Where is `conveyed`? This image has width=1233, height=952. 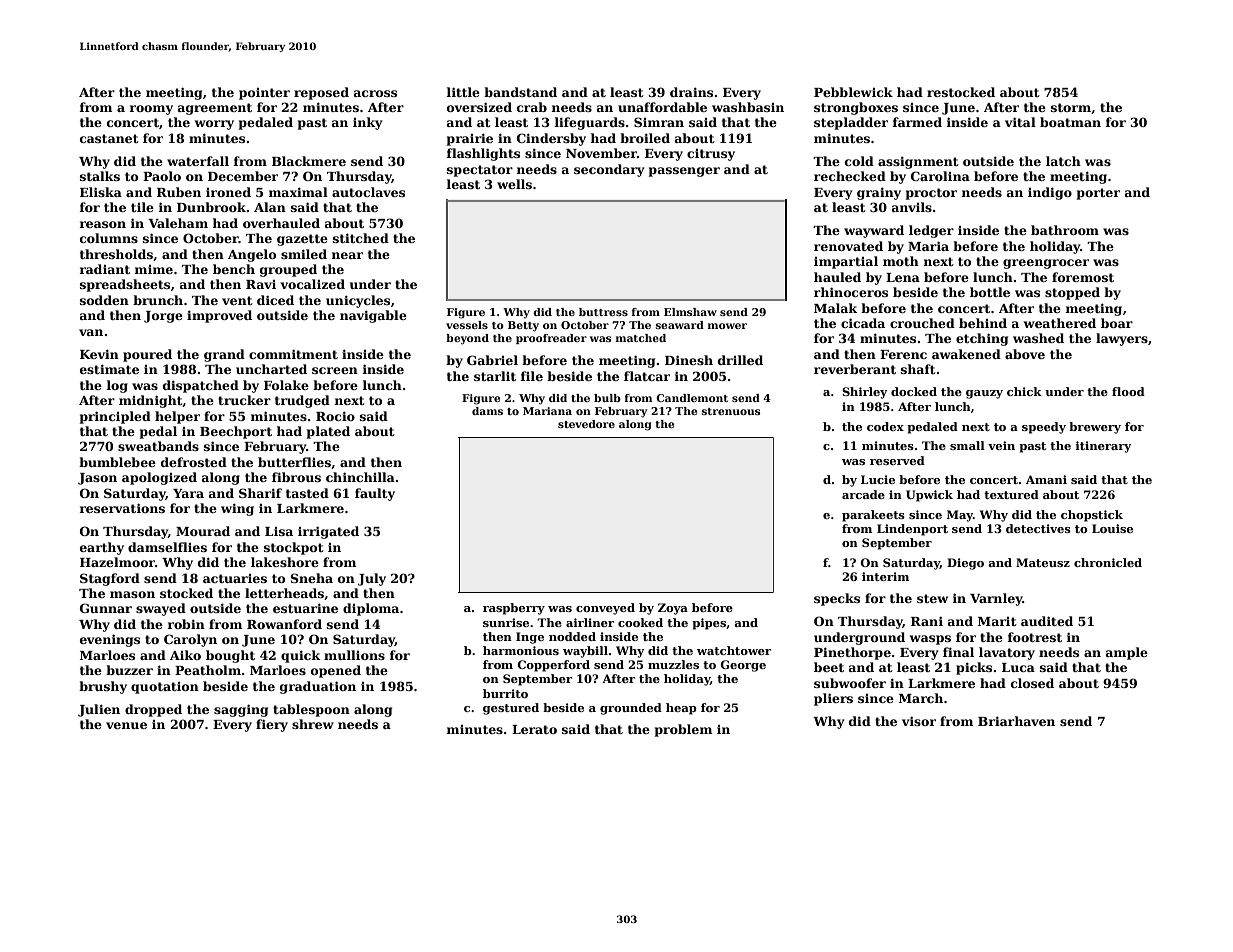
conveyed is located at coordinates (605, 609).
